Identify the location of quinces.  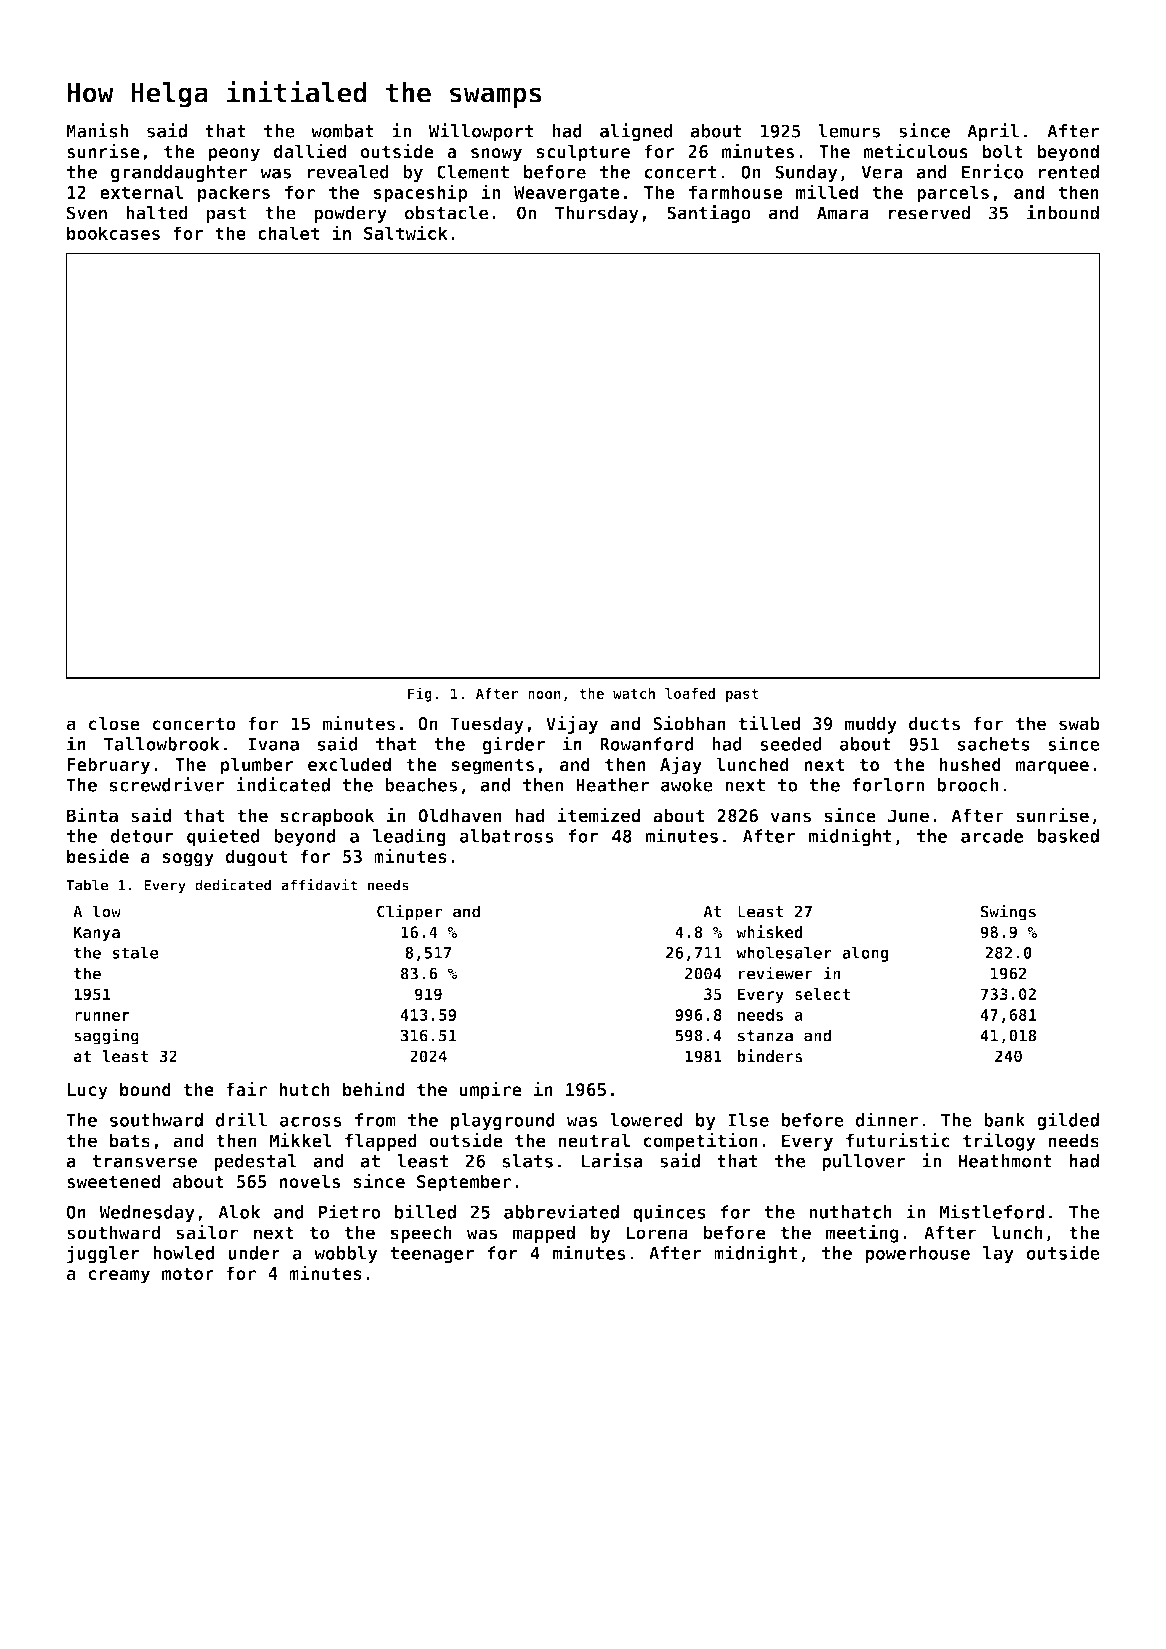
(669, 1213).
